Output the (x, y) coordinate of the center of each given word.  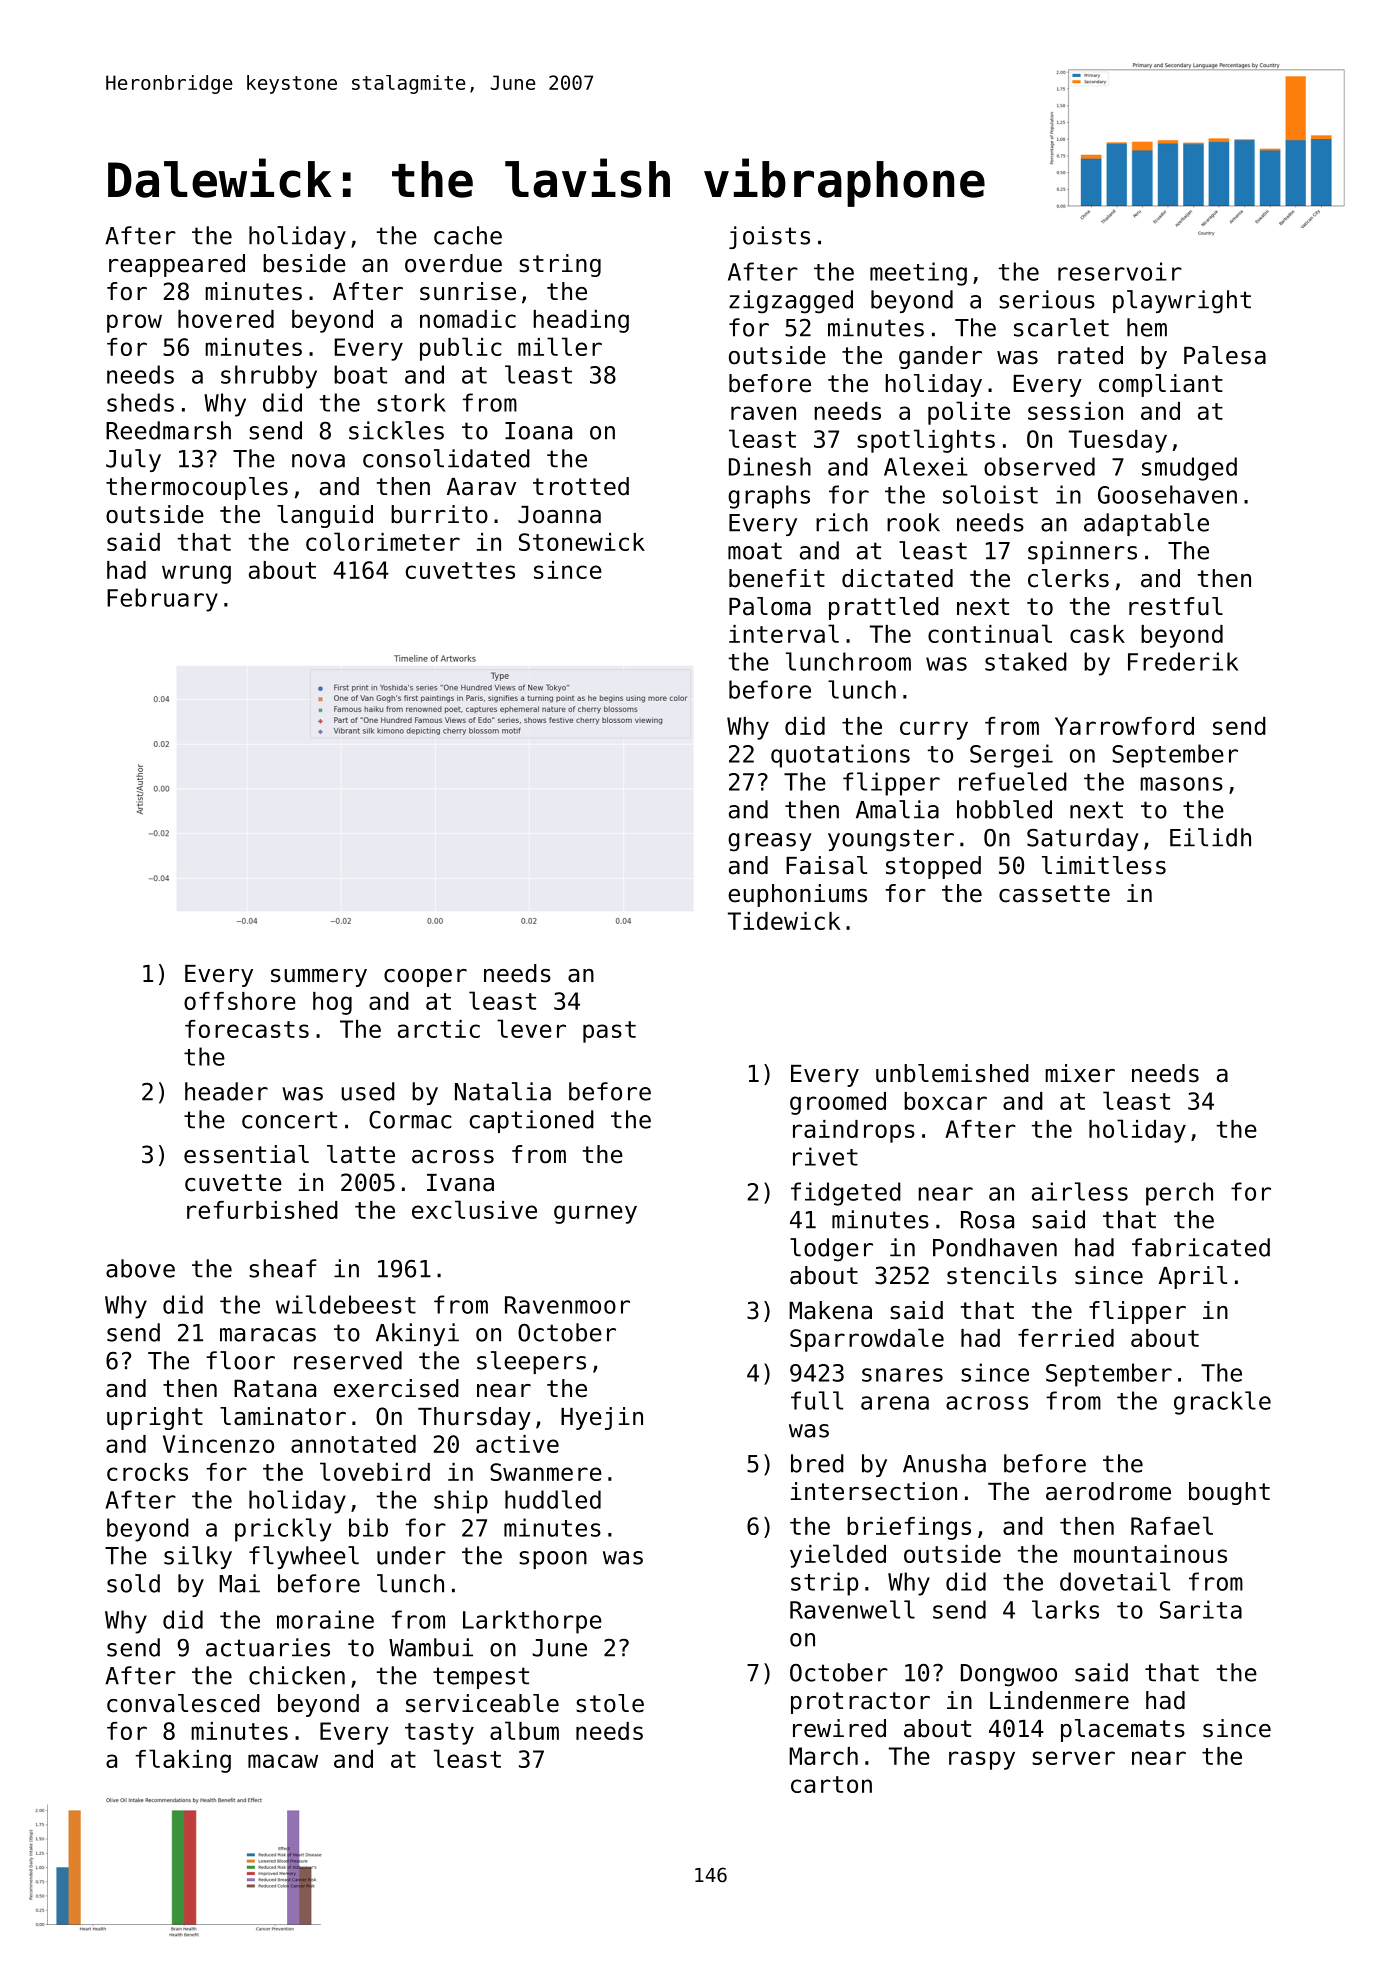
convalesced (183, 1703)
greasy (770, 842)
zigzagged (791, 302)
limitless (1104, 865)
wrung (196, 574)
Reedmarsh (168, 430)
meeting (918, 274)
